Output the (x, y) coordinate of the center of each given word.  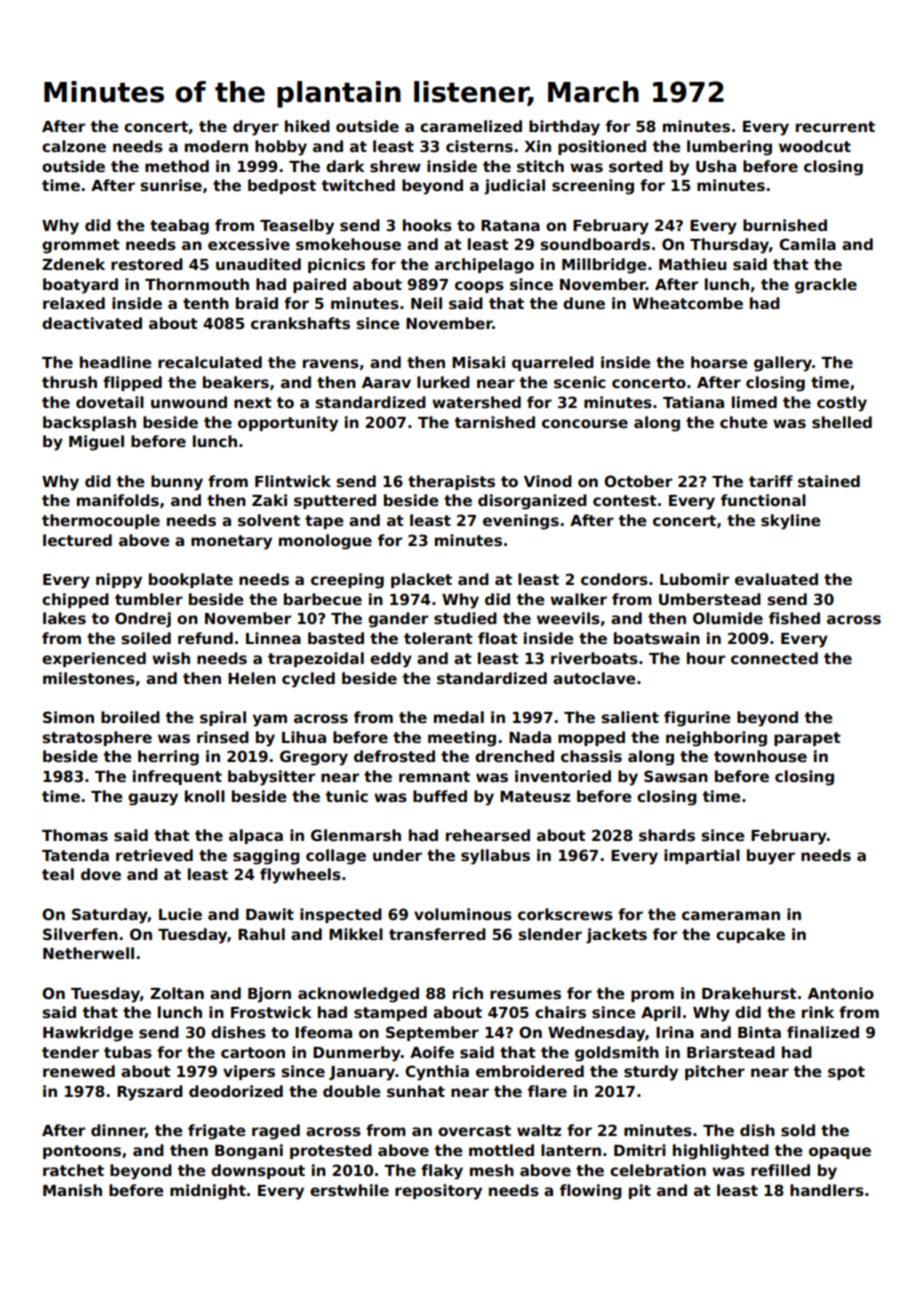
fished (794, 618)
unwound (189, 402)
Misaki (478, 362)
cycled (308, 680)
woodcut (815, 146)
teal (58, 874)
